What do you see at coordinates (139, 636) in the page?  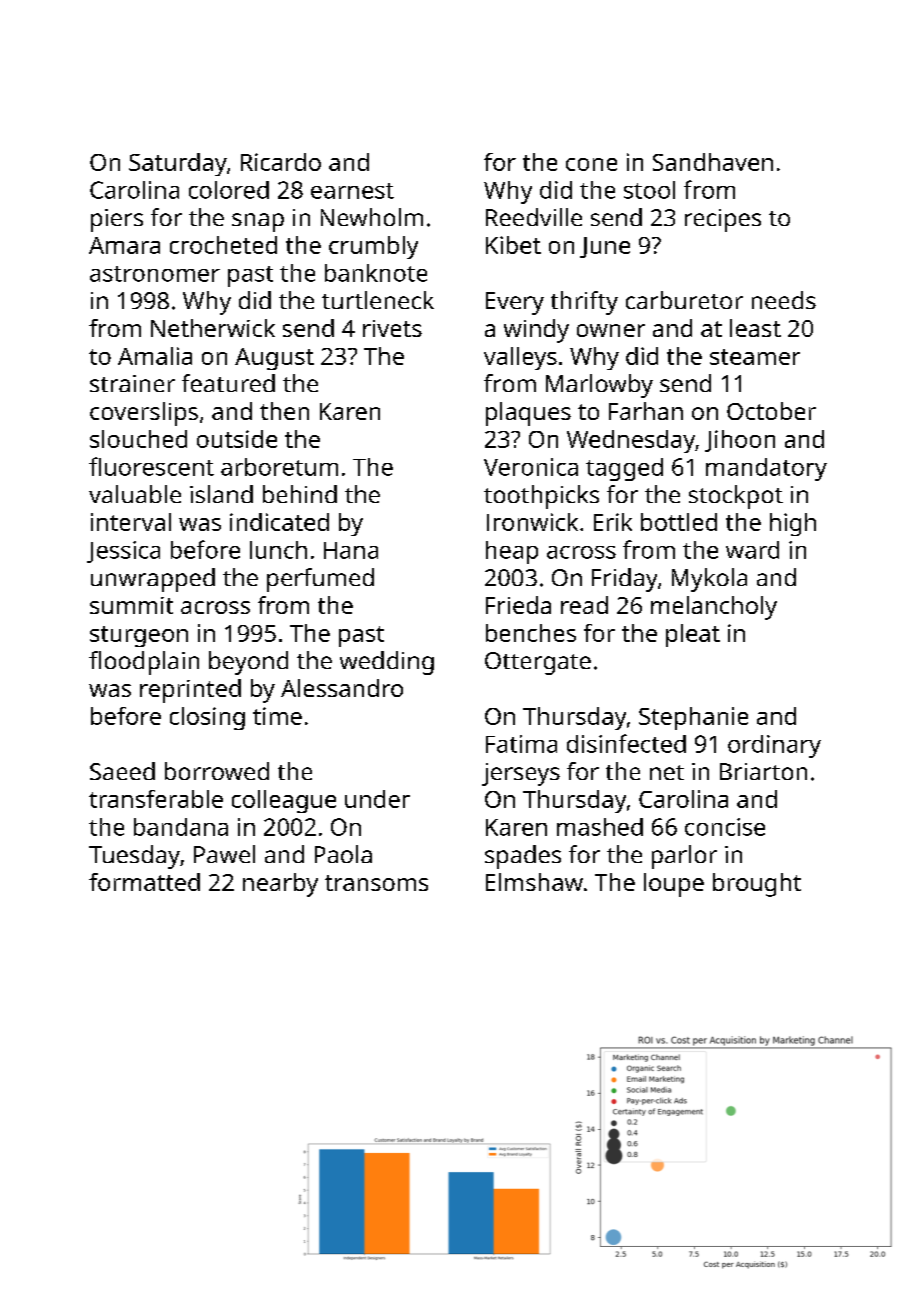 I see `sturgeon` at bounding box center [139, 636].
